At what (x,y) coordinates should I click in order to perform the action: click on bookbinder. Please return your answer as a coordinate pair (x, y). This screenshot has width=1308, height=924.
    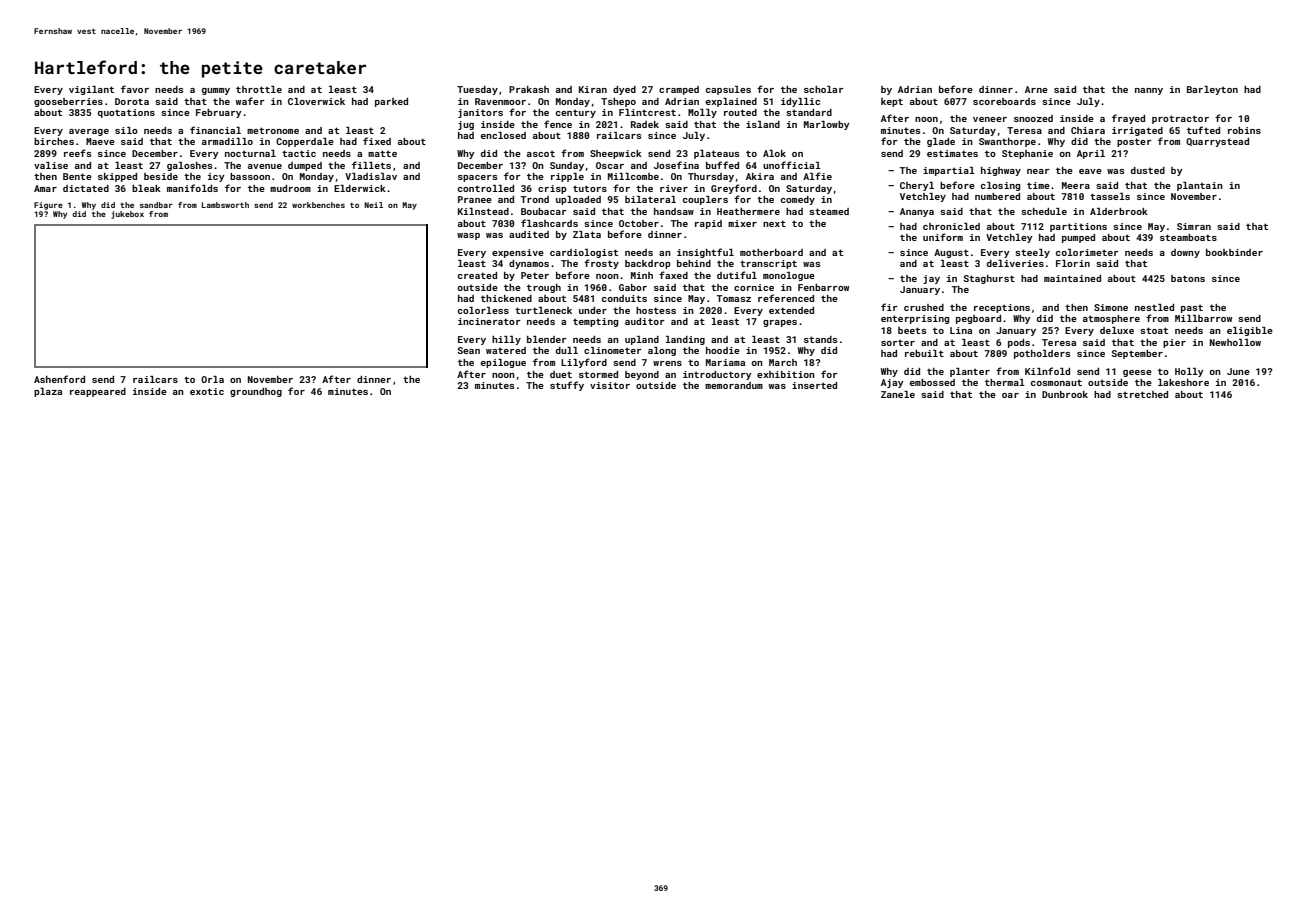
    Looking at the image, I should click on (1234, 252).
